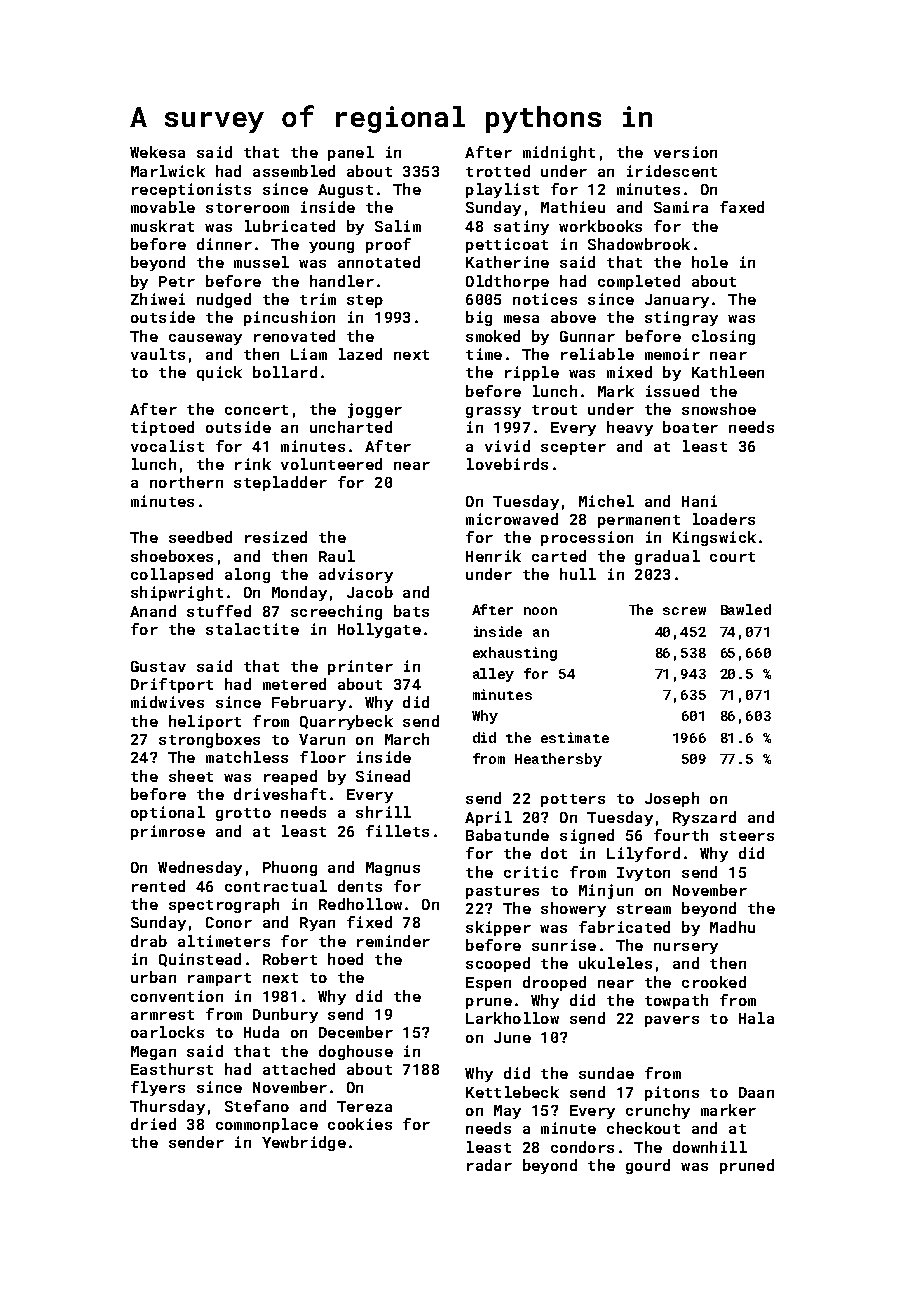 The image size is (908, 1316). What do you see at coordinates (276, 537) in the screenshot?
I see `resized` at bounding box center [276, 537].
